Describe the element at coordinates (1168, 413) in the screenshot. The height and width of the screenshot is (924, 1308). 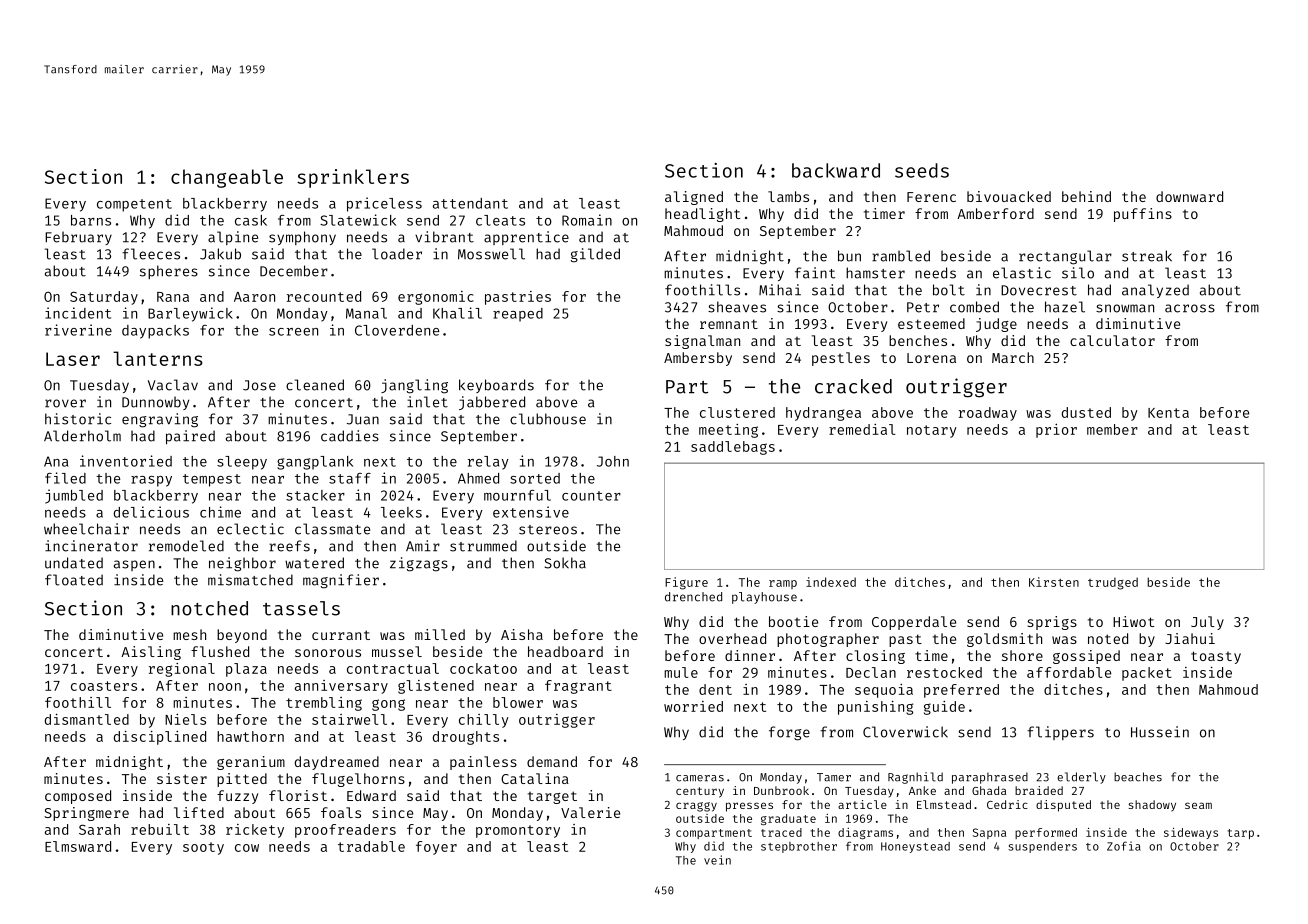
I see `Kenta` at that location.
